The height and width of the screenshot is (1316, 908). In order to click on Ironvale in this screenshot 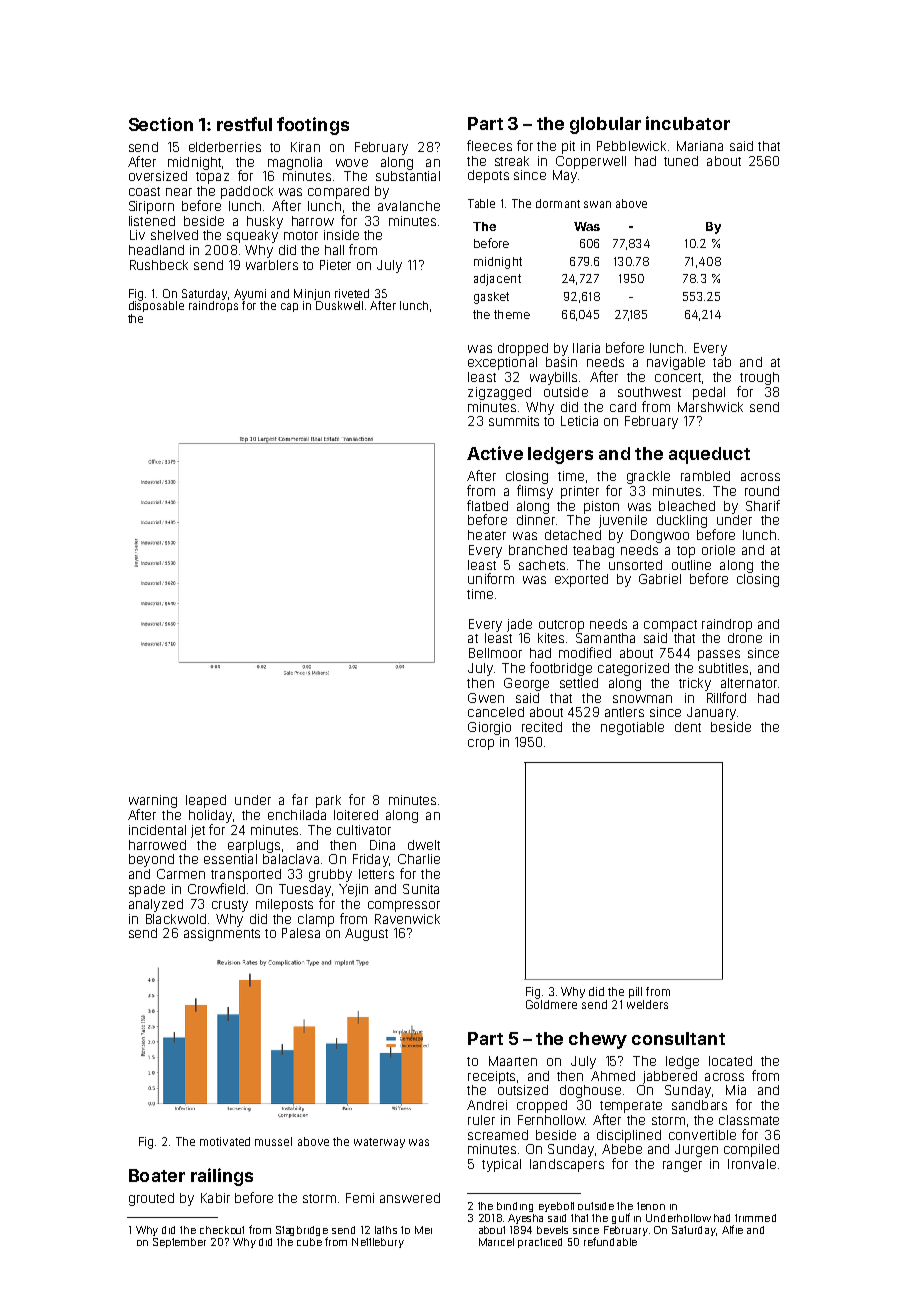, I will do `click(752, 1164)`.
